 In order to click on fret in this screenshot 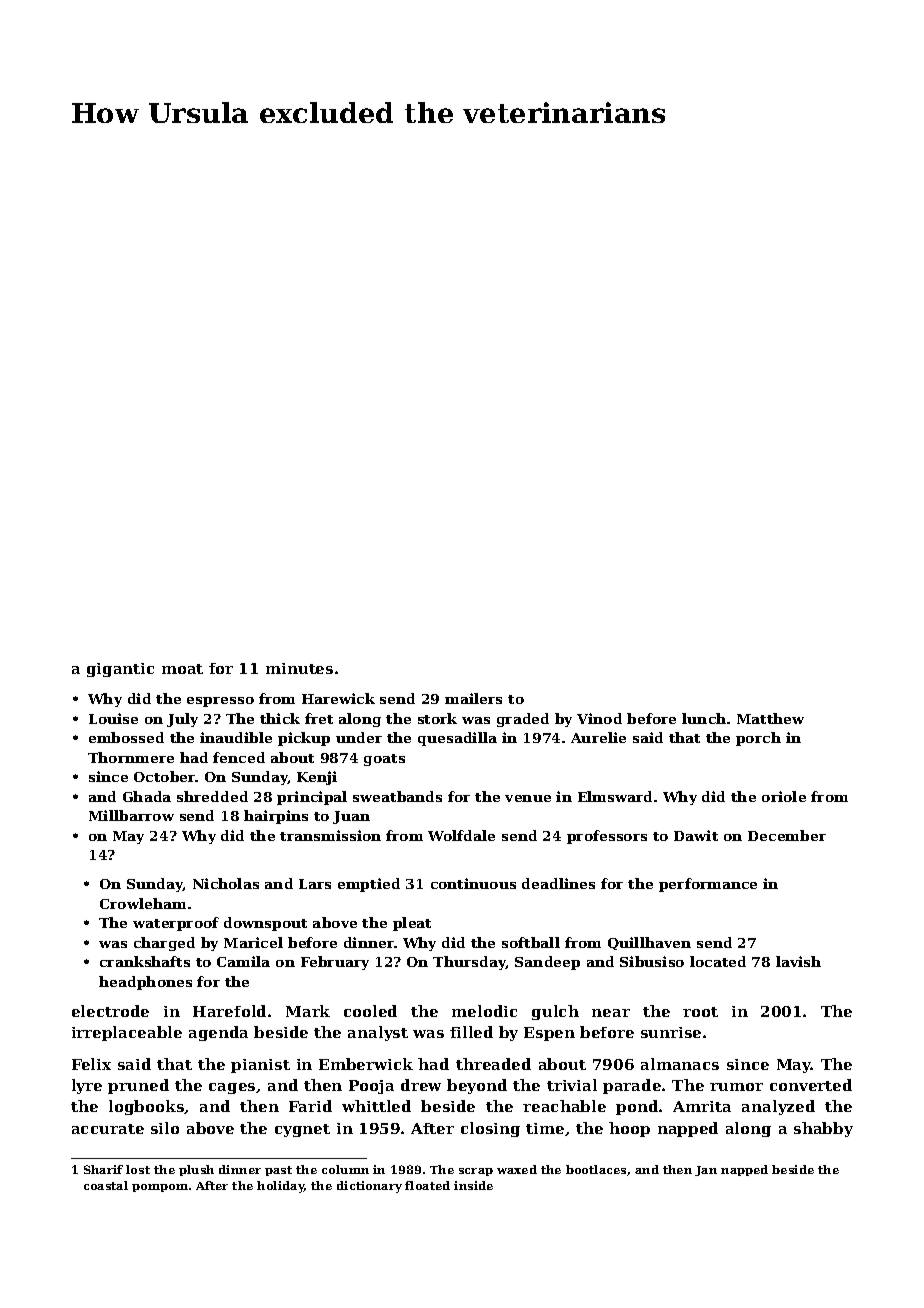, I will do `click(319, 718)`.
